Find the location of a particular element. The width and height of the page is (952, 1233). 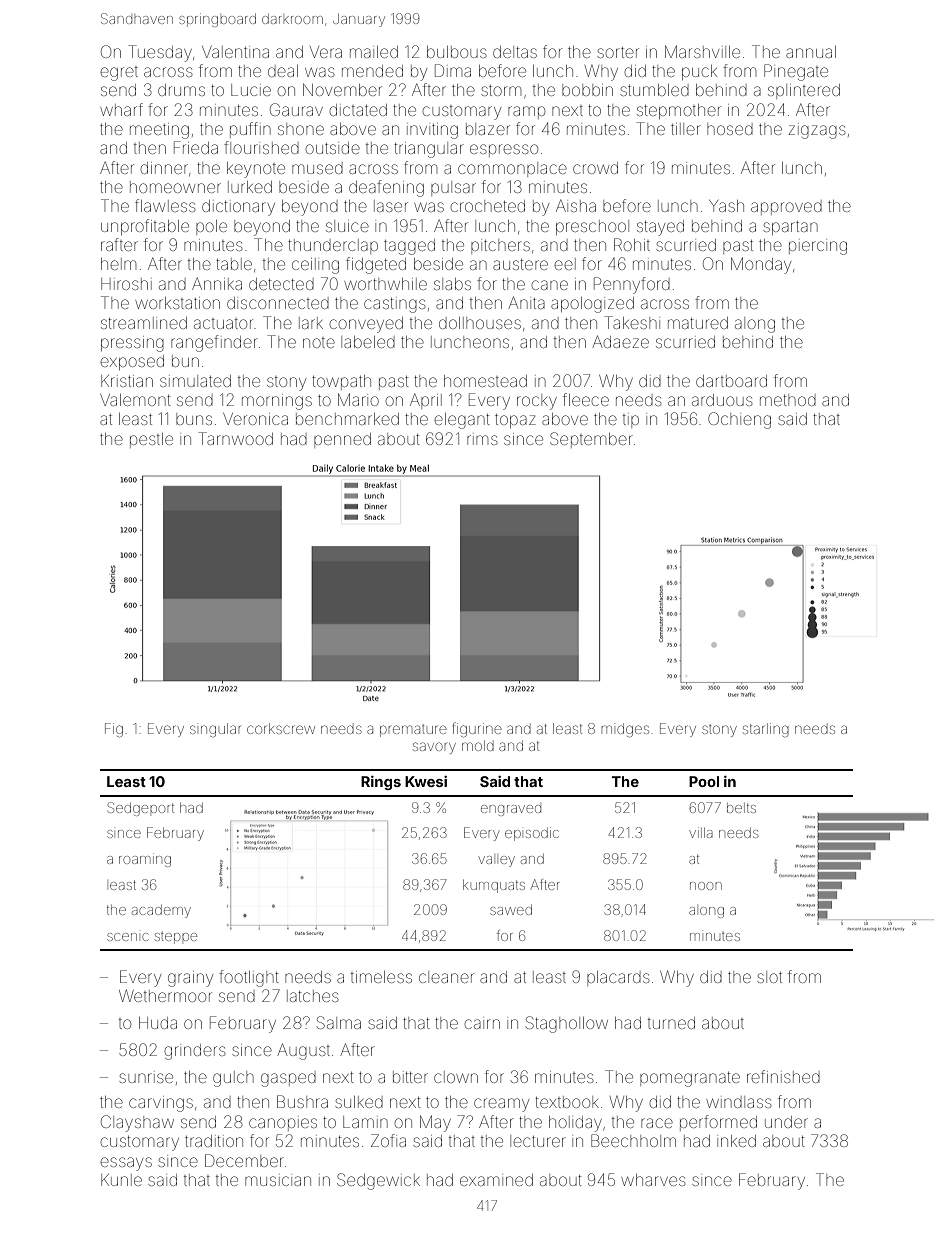

noon is located at coordinates (706, 886).
